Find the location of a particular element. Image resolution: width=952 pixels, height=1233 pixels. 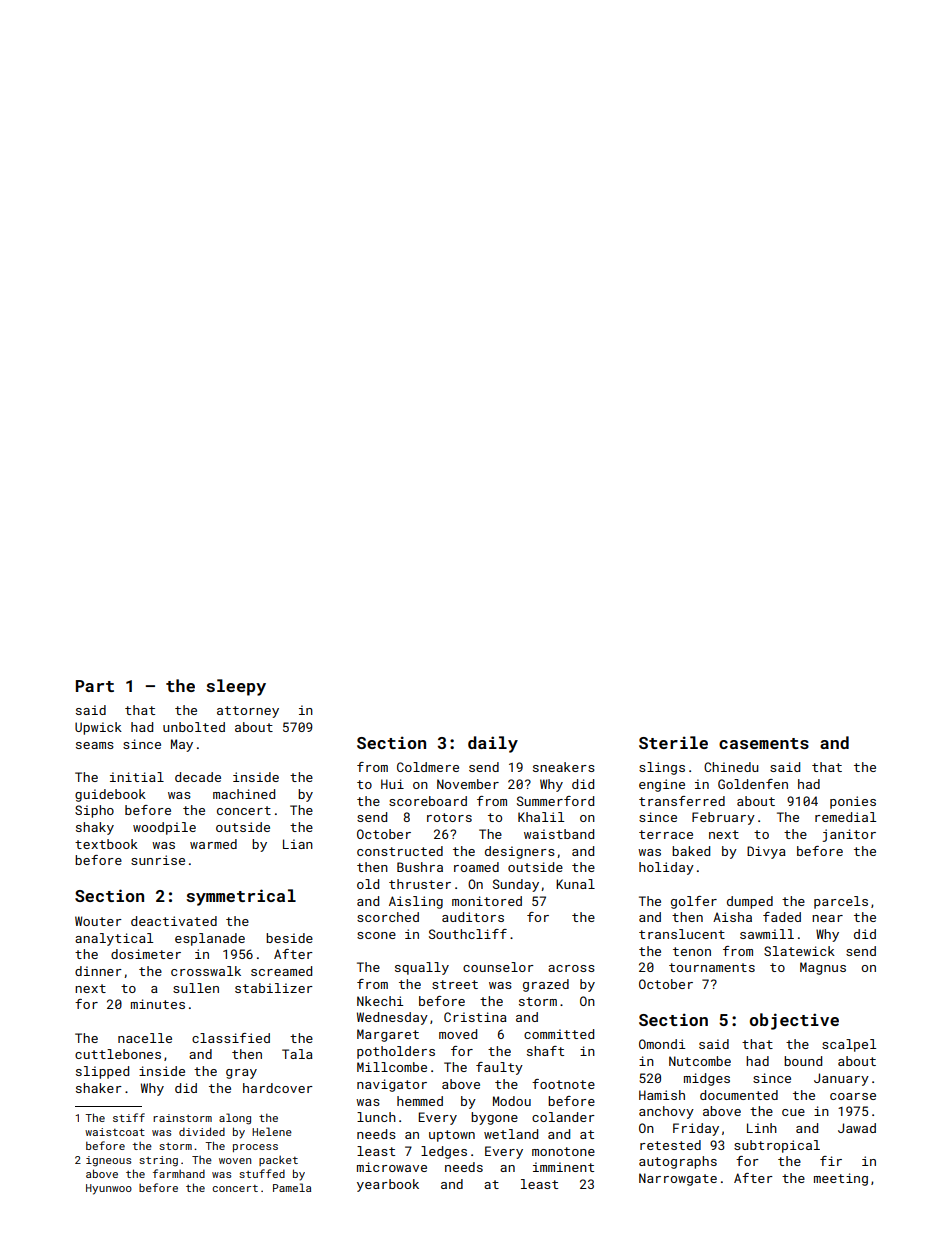

Omondi is located at coordinates (662, 1044).
